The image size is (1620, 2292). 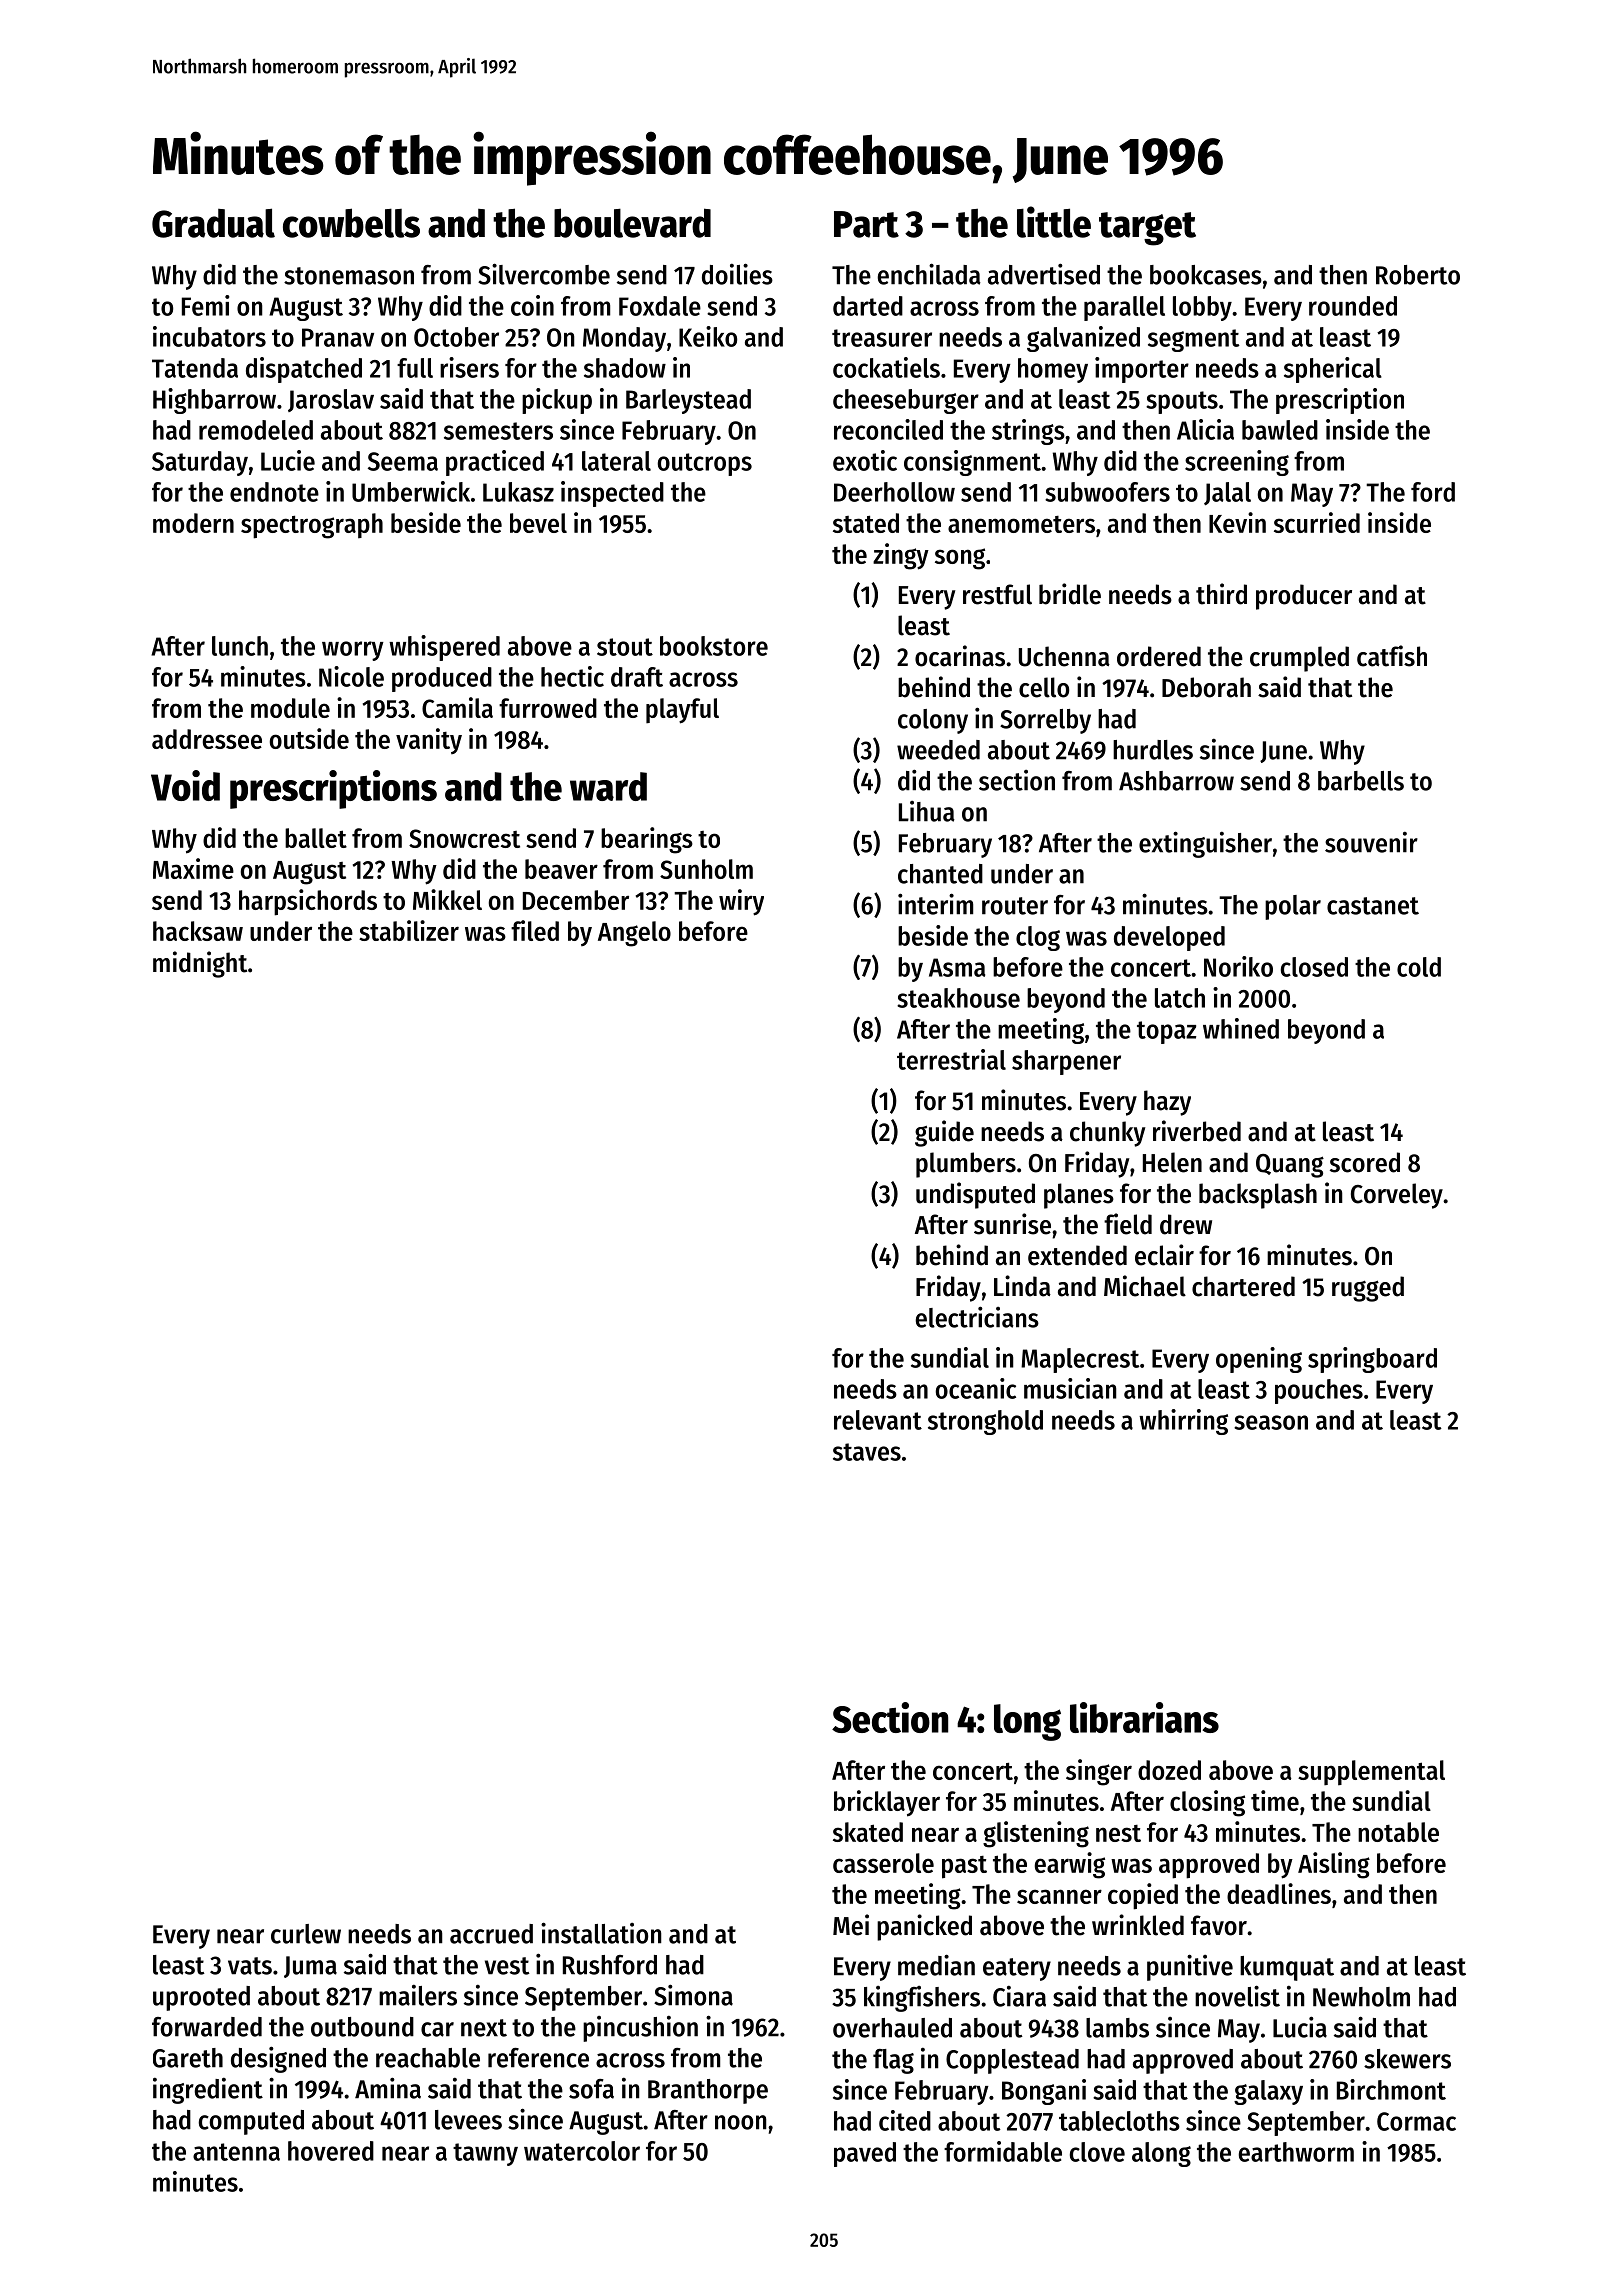 I want to click on undisputed, so click(x=975, y=1195).
